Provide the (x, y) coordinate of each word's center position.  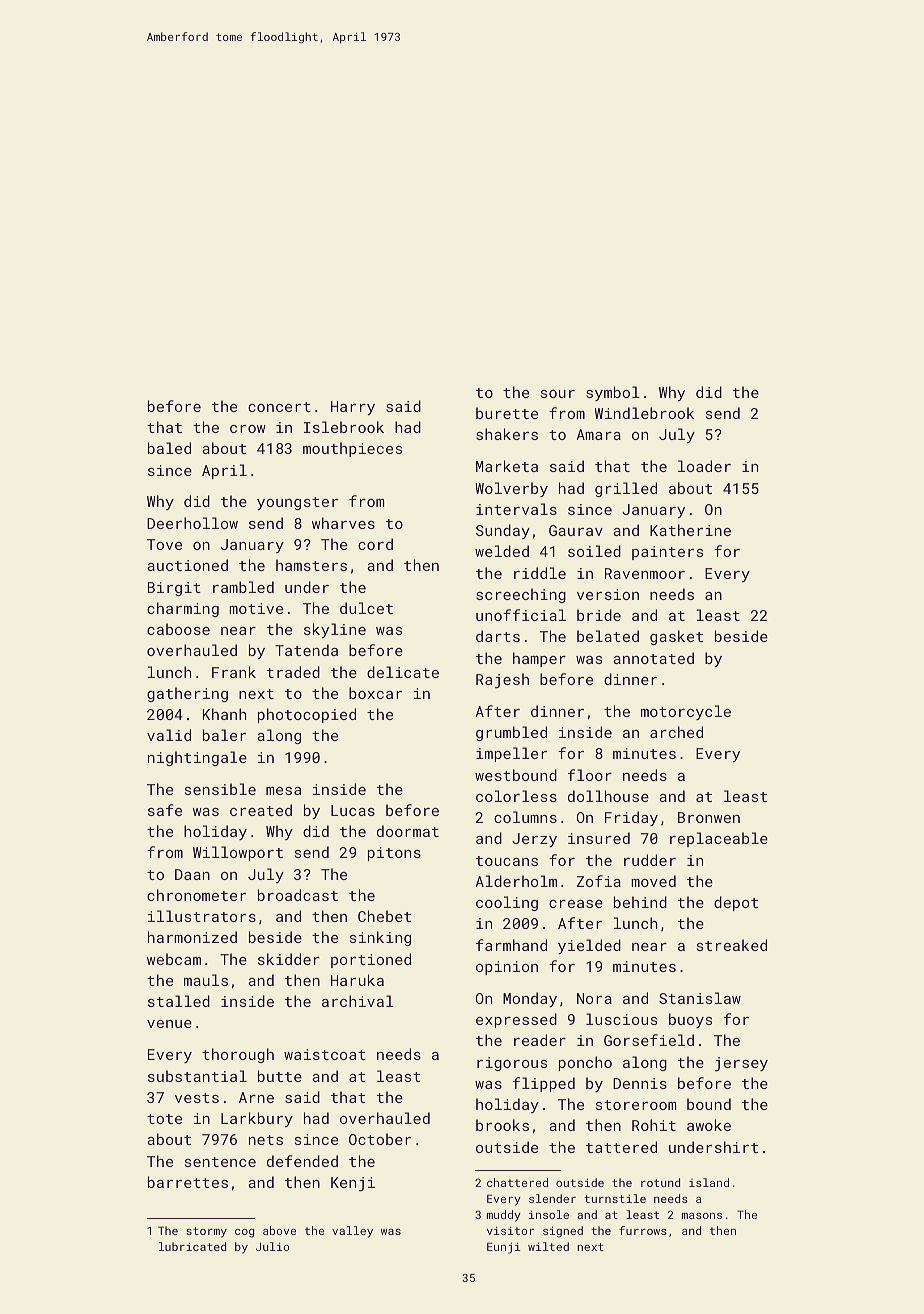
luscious (621, 1019)
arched (676, 732)
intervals (516, 509)
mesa (283, 791)
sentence (220, 1162)
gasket (676, 637)
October (380, 1139)
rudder (650, 860)
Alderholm (516, 881)
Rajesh (502, 681)
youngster (297, 503)
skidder (289, 959)
